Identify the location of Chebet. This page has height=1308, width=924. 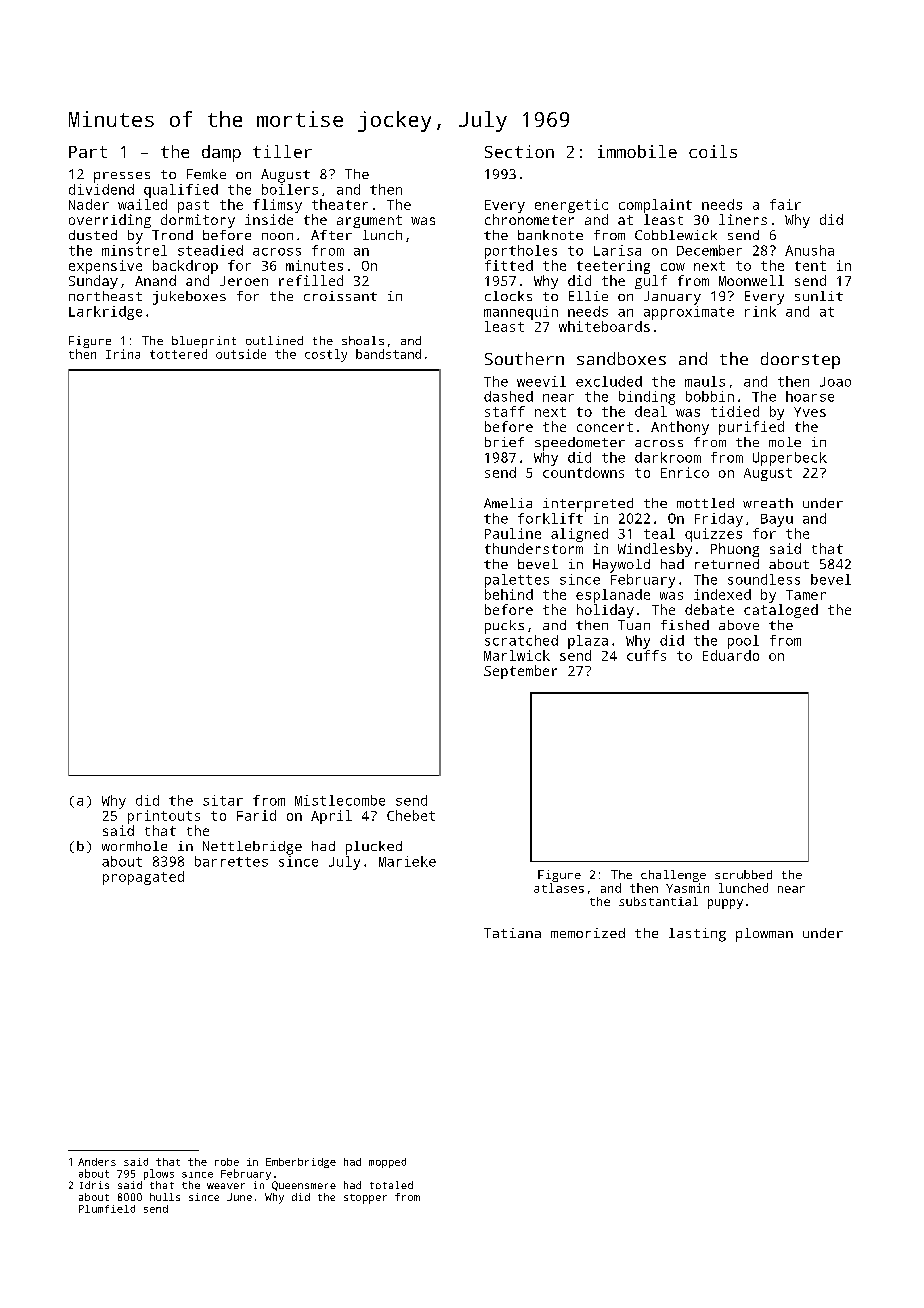
(411, 815).
